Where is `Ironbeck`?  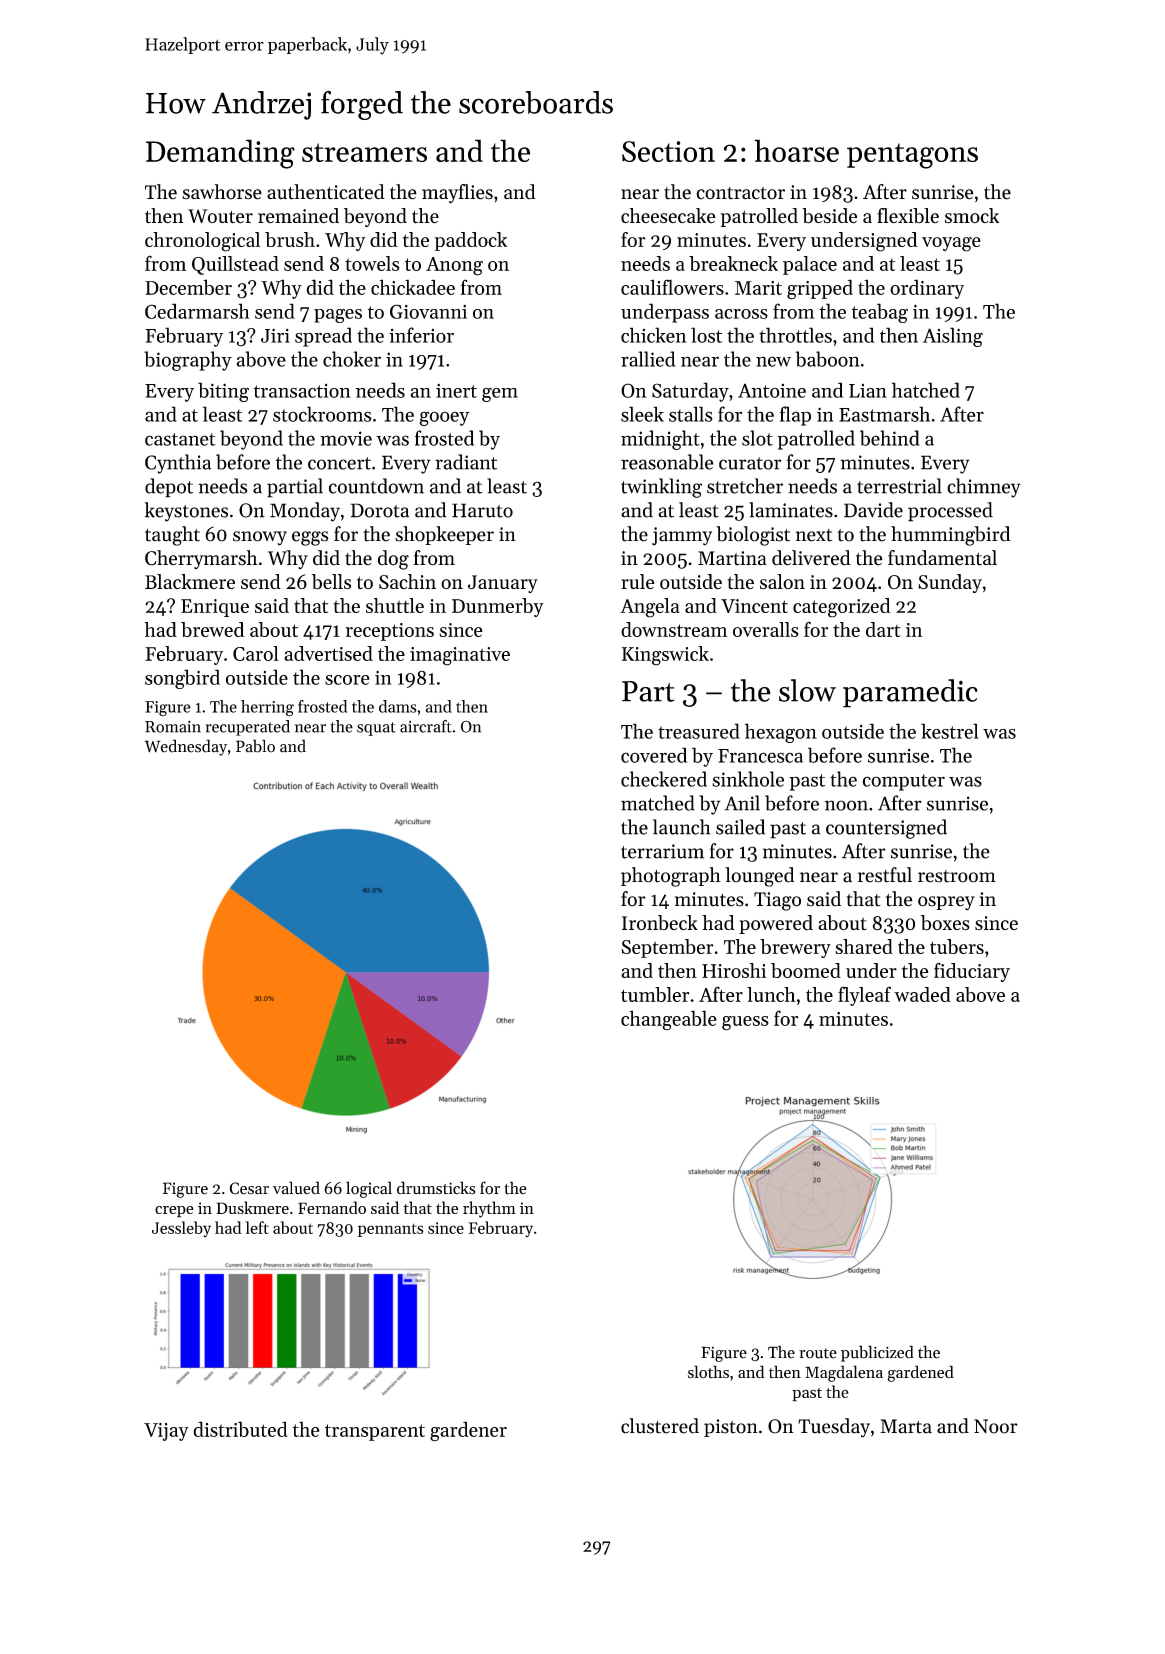
Ironbeck is located at coordinates (660, 923).
